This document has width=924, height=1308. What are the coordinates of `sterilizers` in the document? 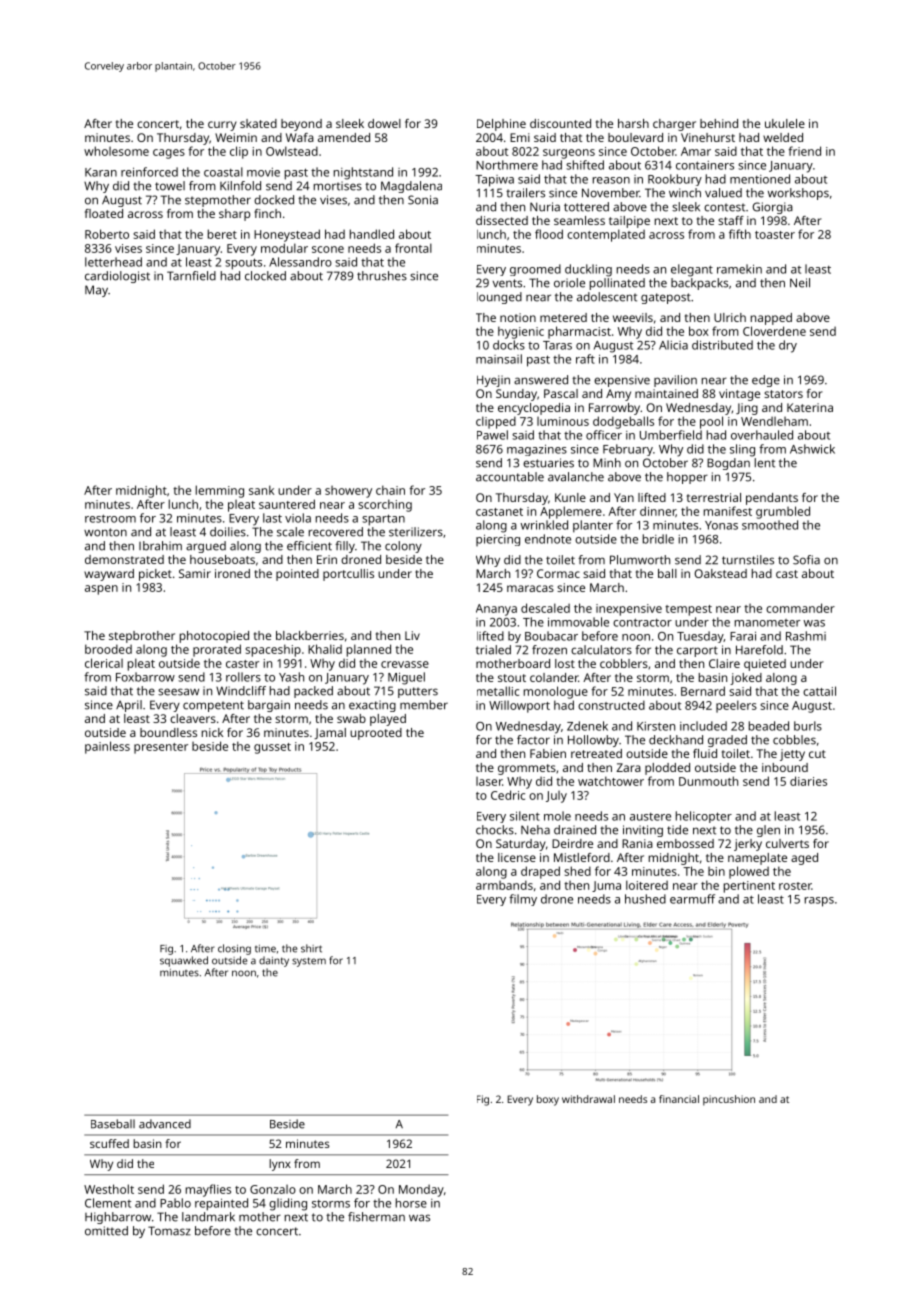 It's located at (416, 532).
